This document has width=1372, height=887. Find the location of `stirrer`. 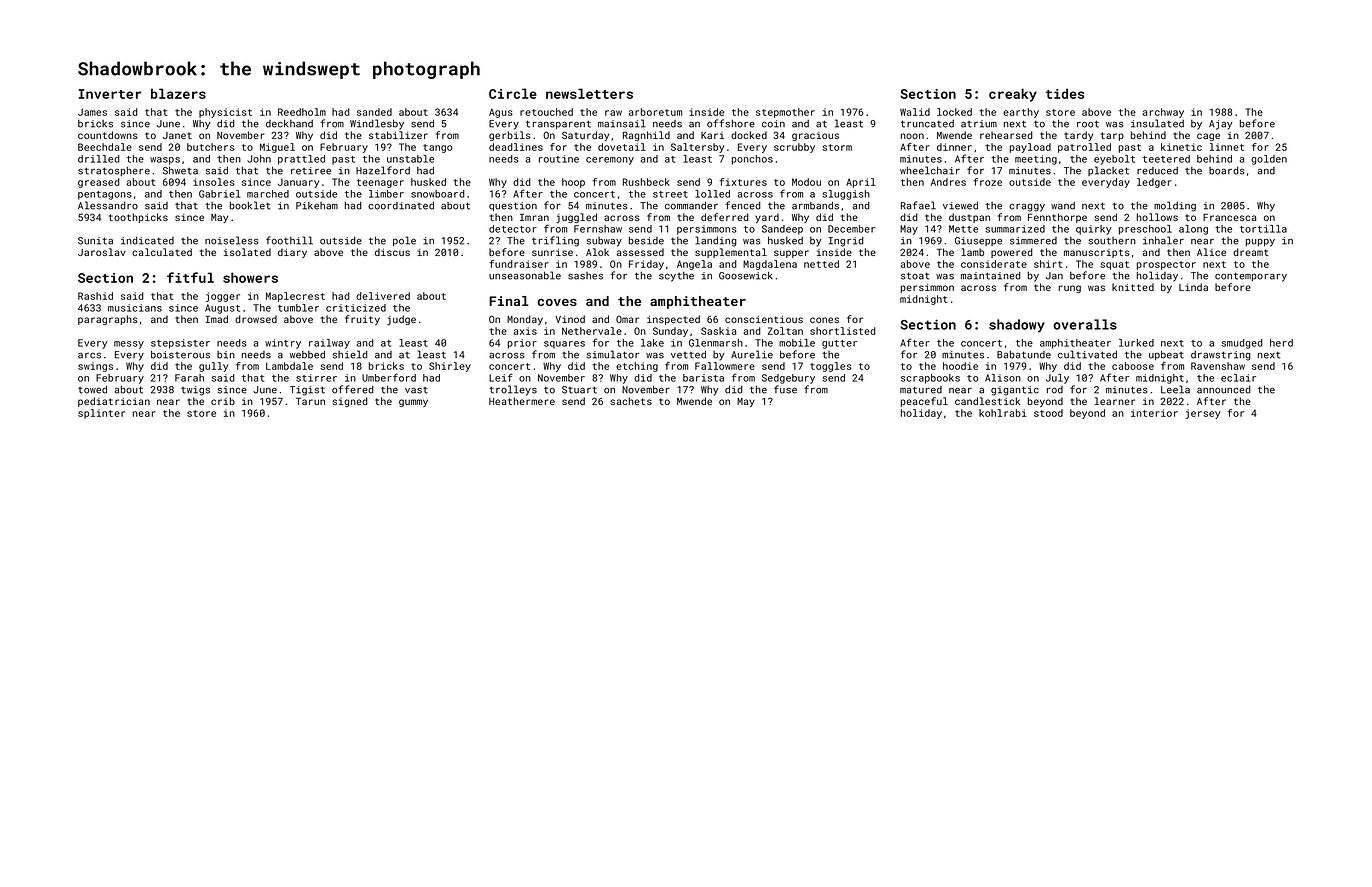

stirrer is located at coordinates (316, 378).
